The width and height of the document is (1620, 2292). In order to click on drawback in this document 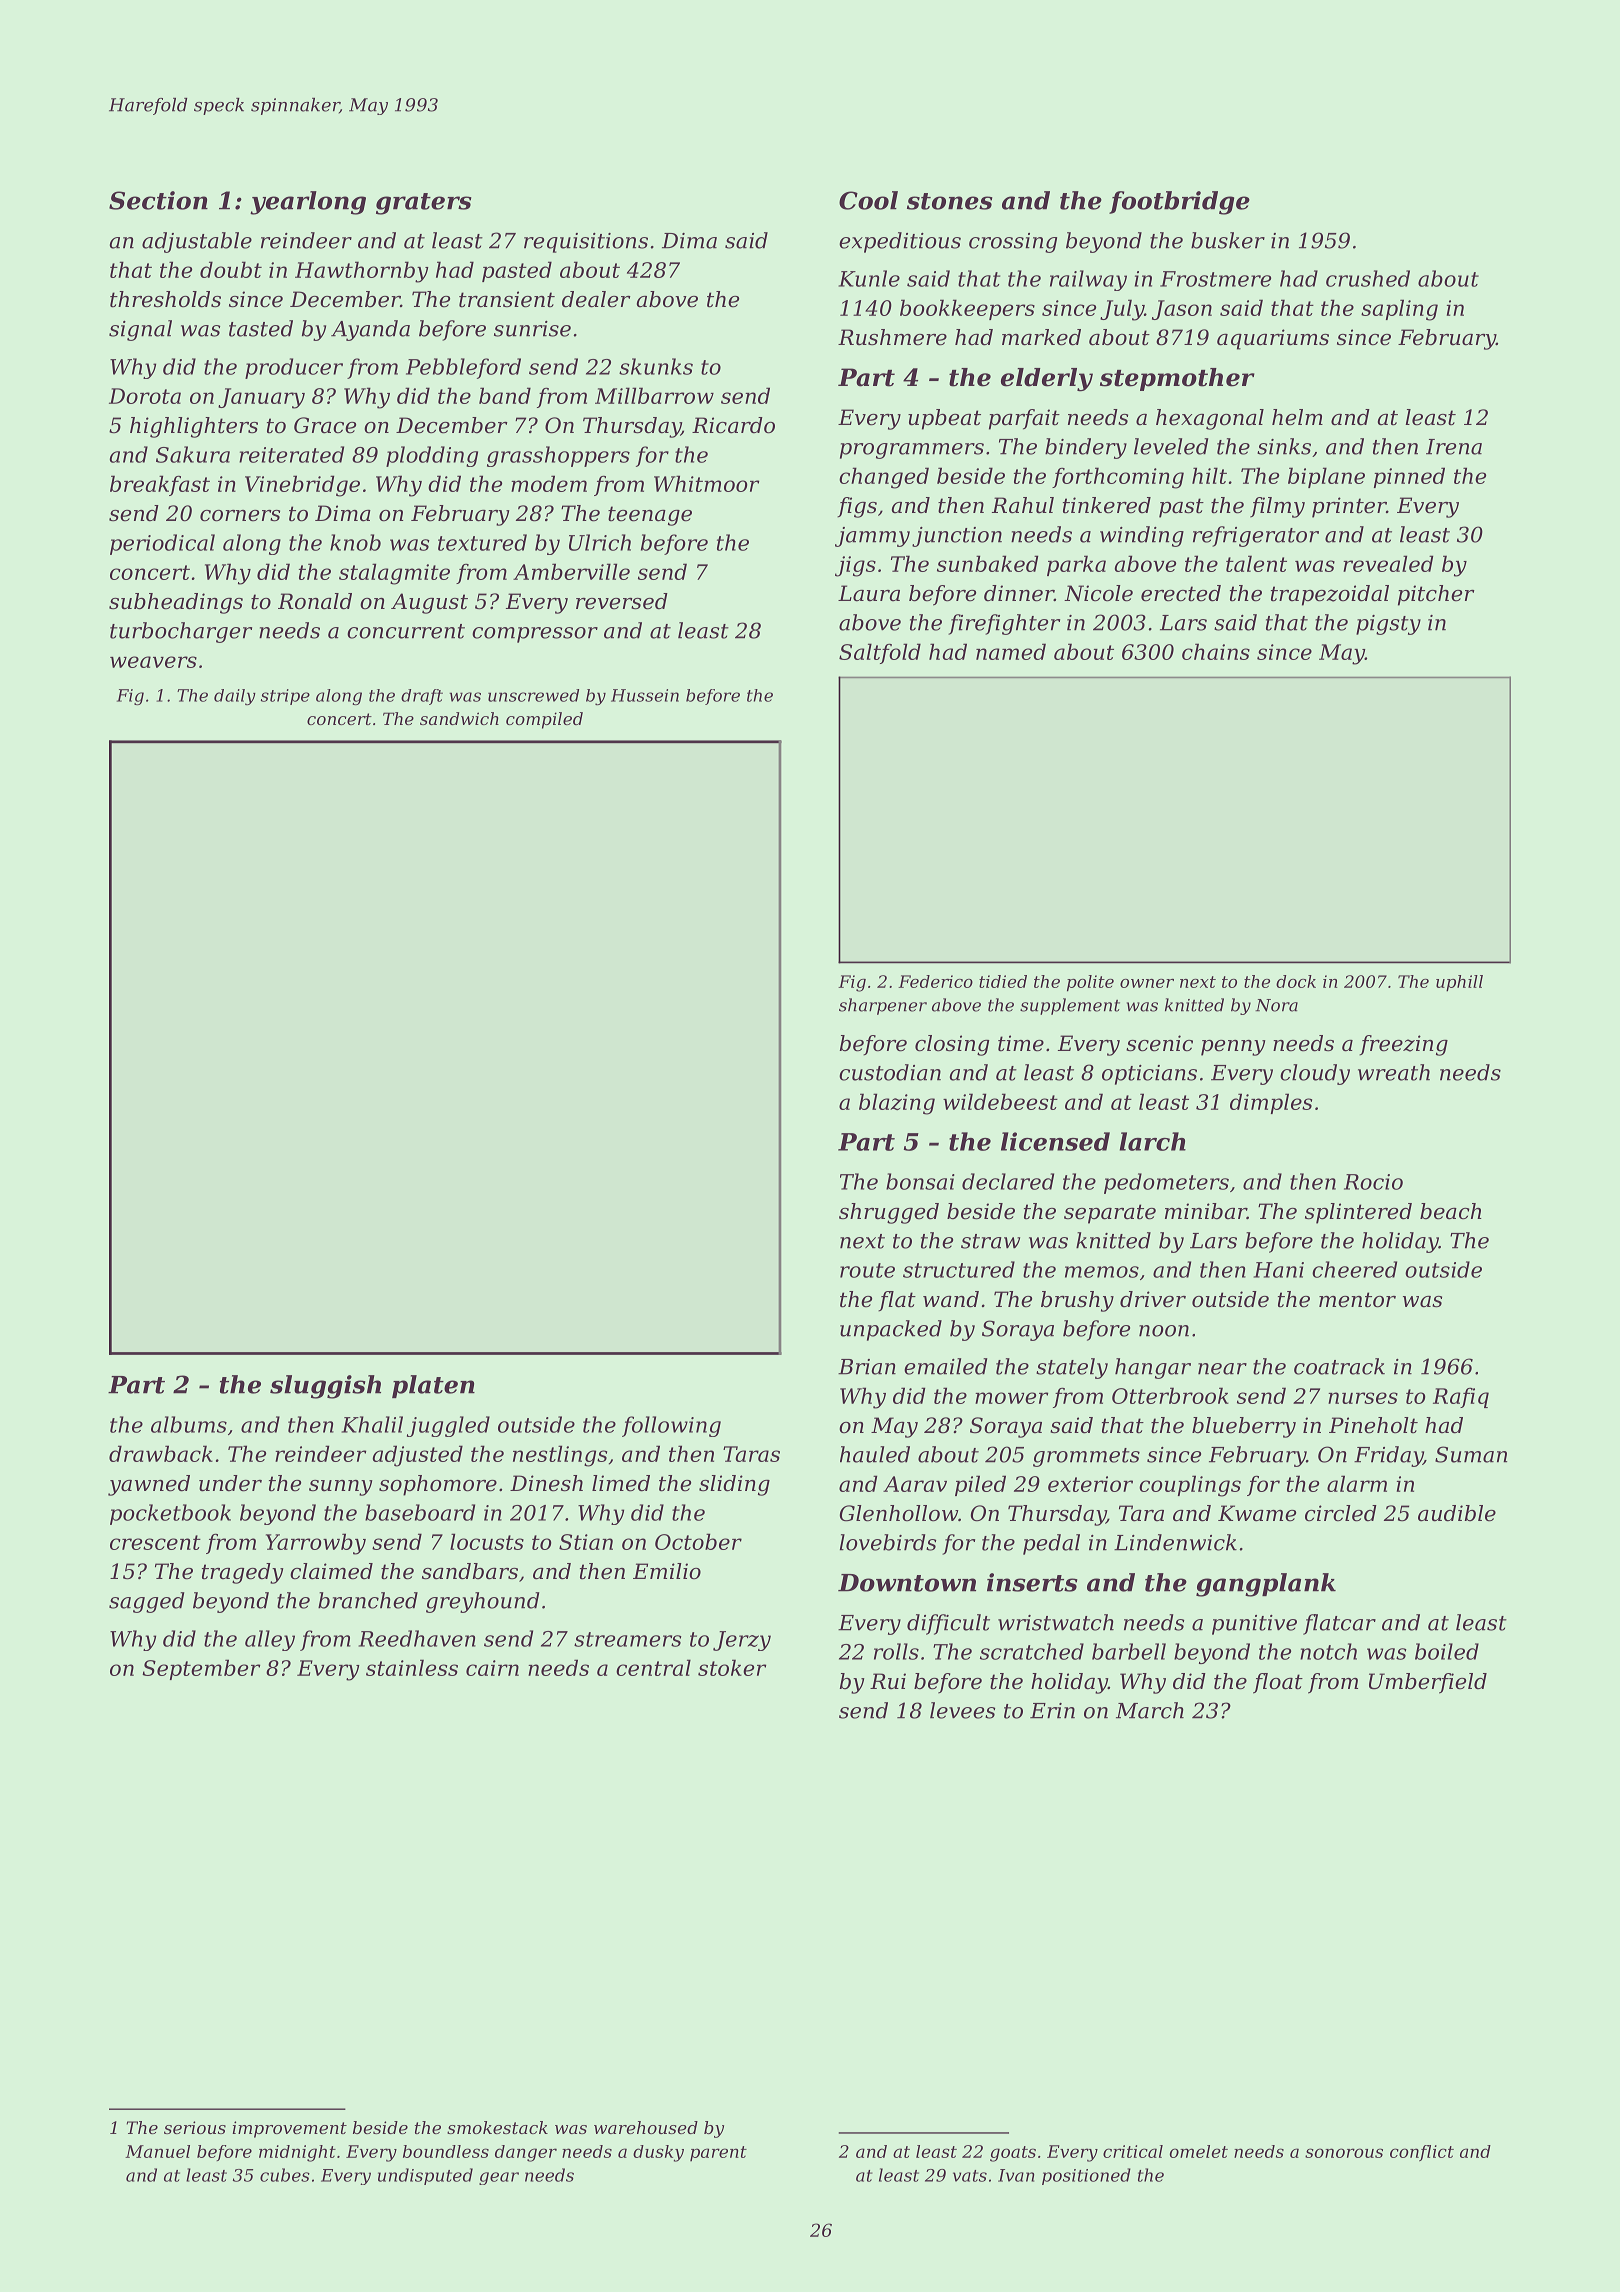, I will do `click(161, 1453)`.
